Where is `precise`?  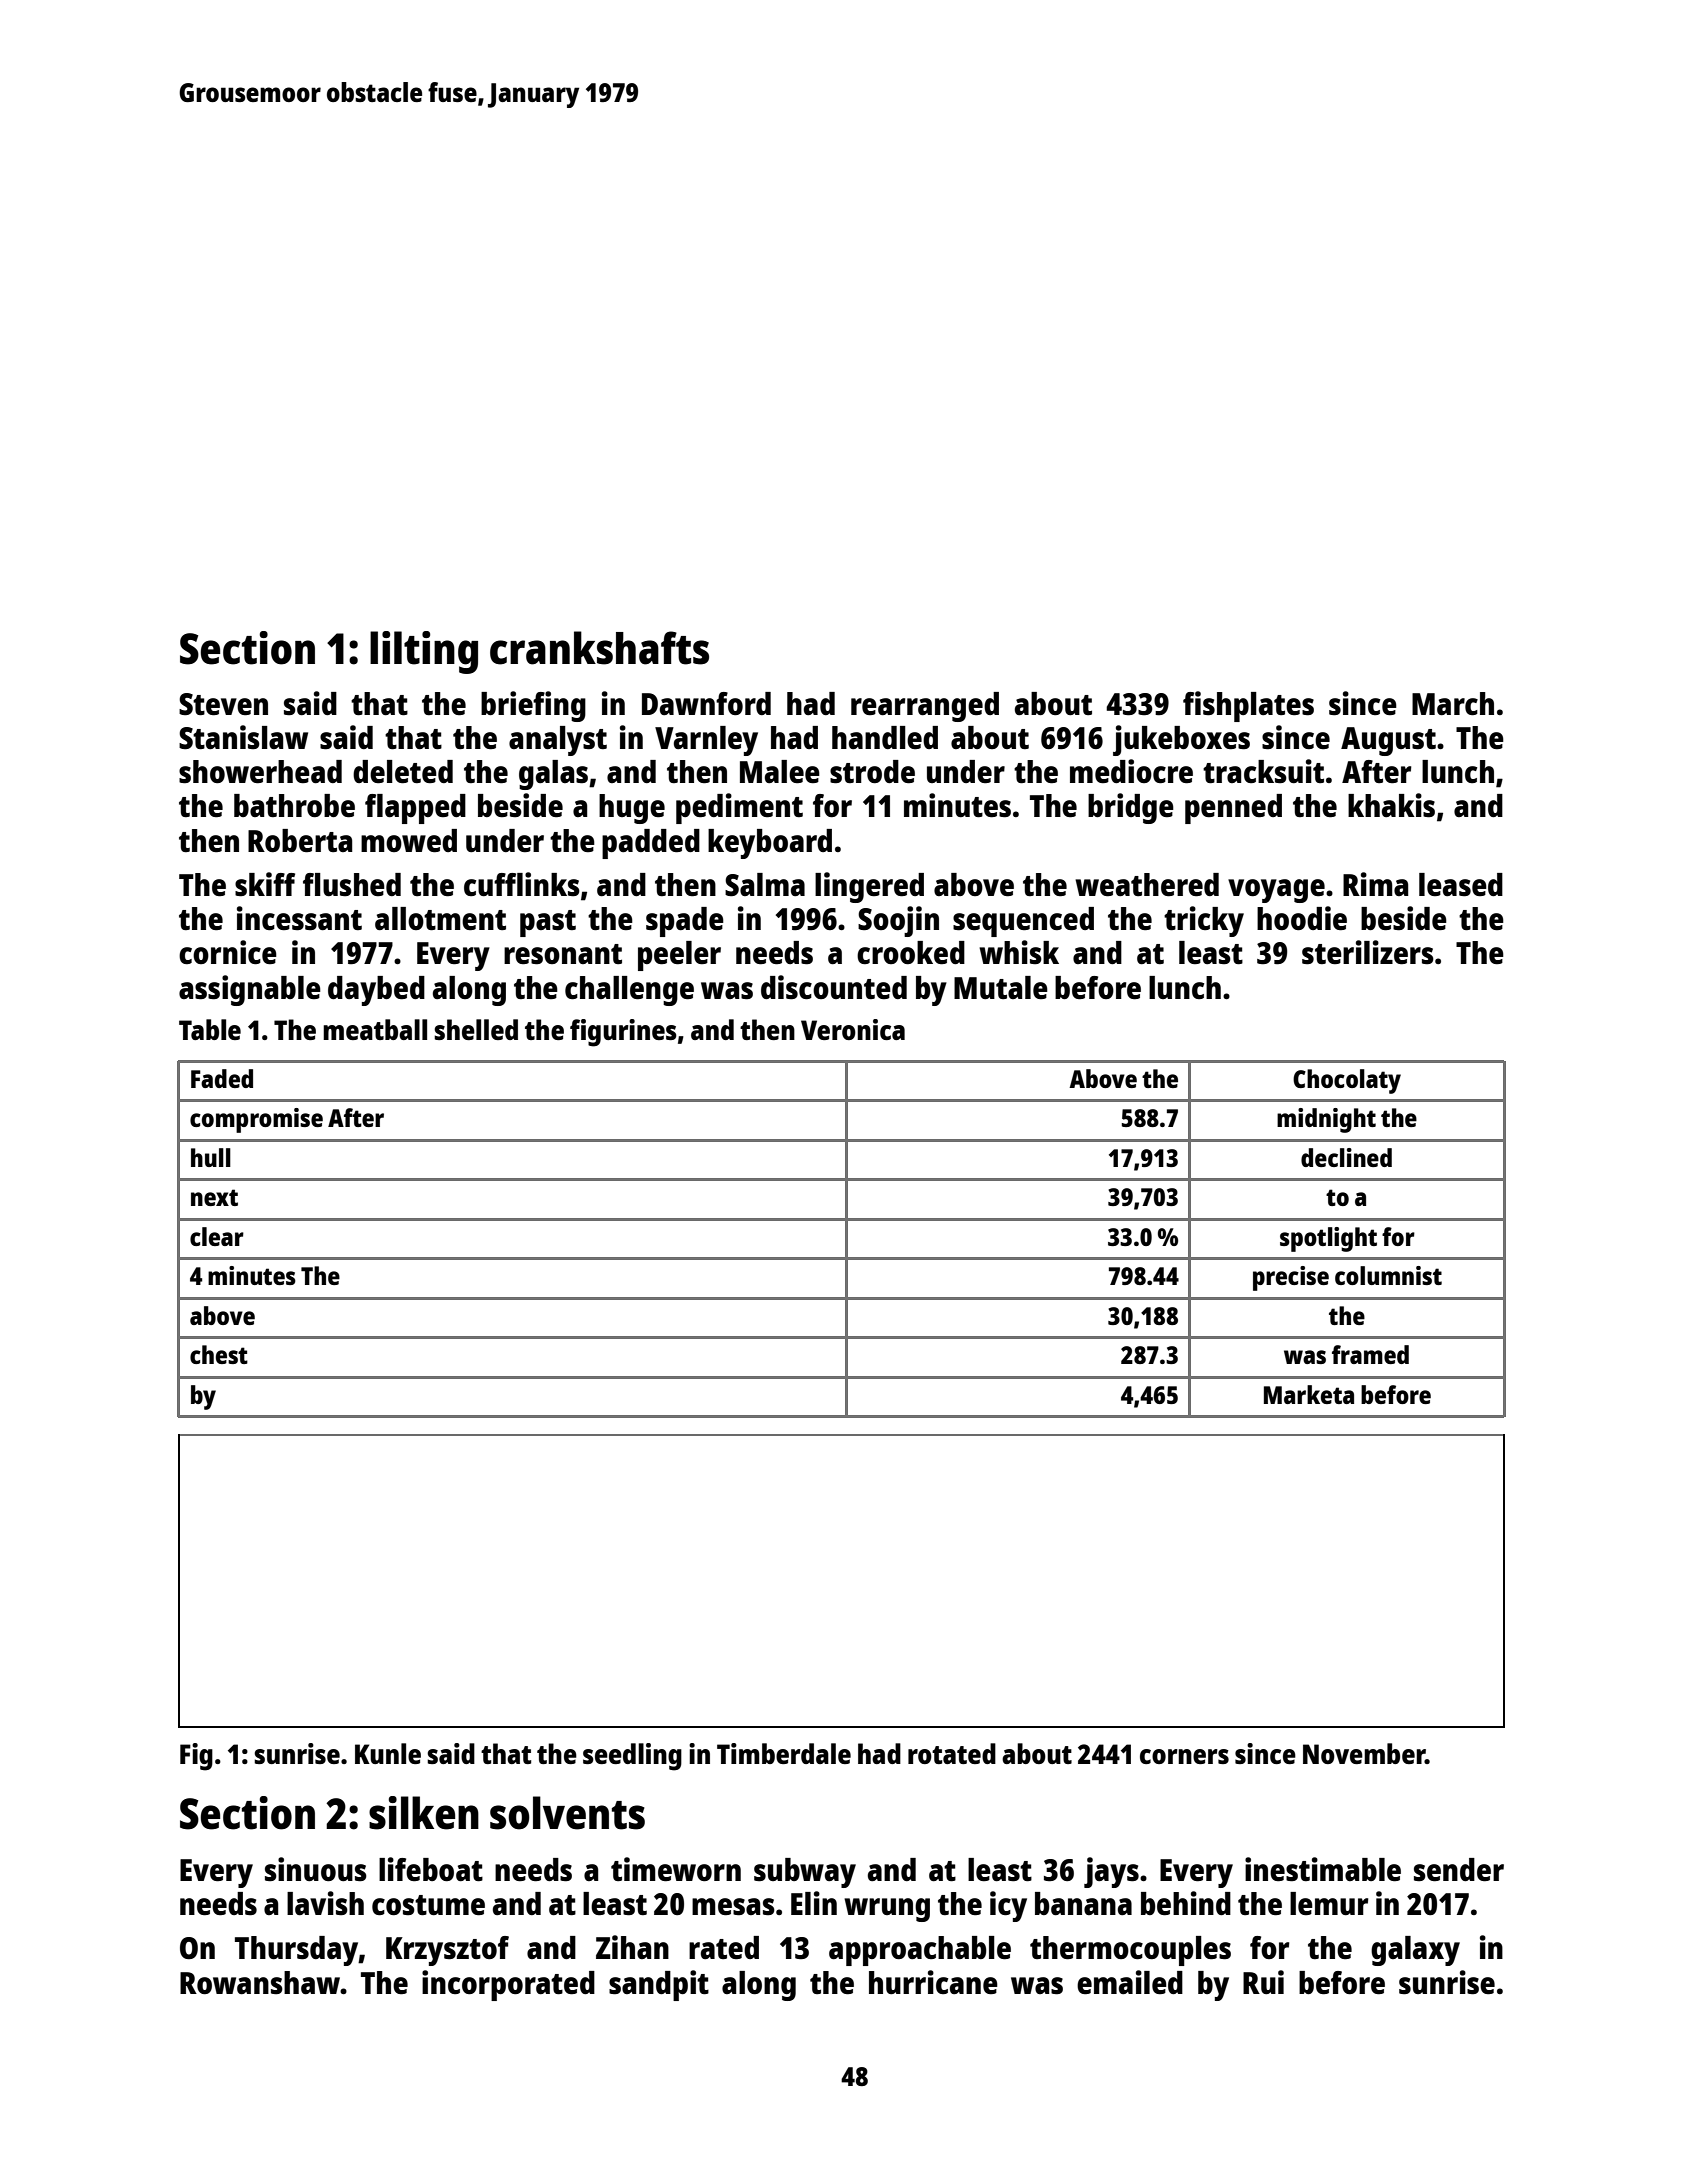 precise is located at coordinates (1291, 1278).
